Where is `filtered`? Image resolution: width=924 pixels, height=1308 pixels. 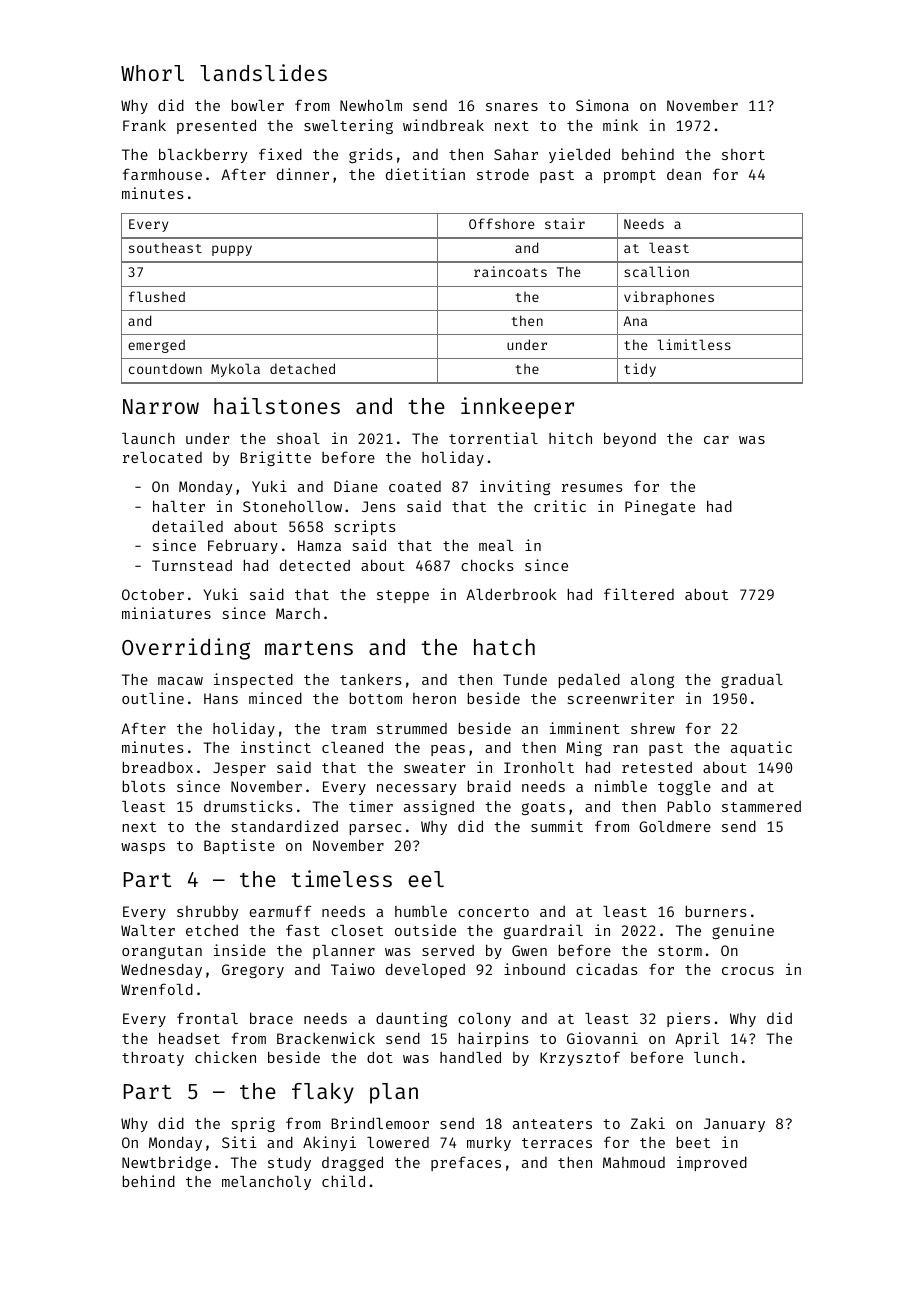 filtered is located at coordinates (639, 594).
